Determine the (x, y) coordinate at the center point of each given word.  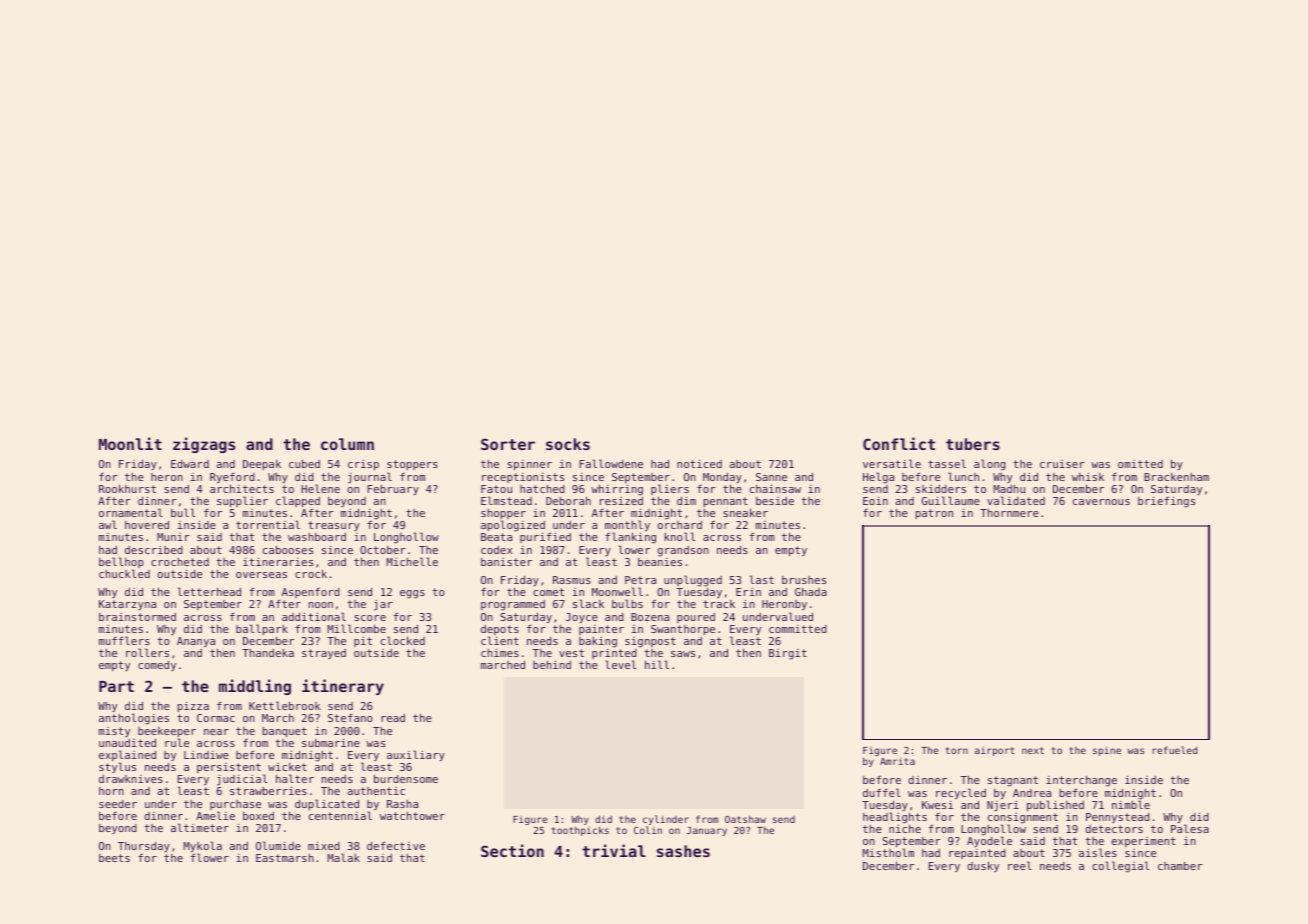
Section (512, 850)
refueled (1174, 750)
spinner (529, 465)
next (1033, 750)
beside (775, 501)
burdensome (406, 778)
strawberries (268, 791)
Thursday (144, 848)
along (990, 465)
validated (1016, 500)
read (393, 718)
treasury (334, 526)
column (347, 444)
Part (116, 686)
